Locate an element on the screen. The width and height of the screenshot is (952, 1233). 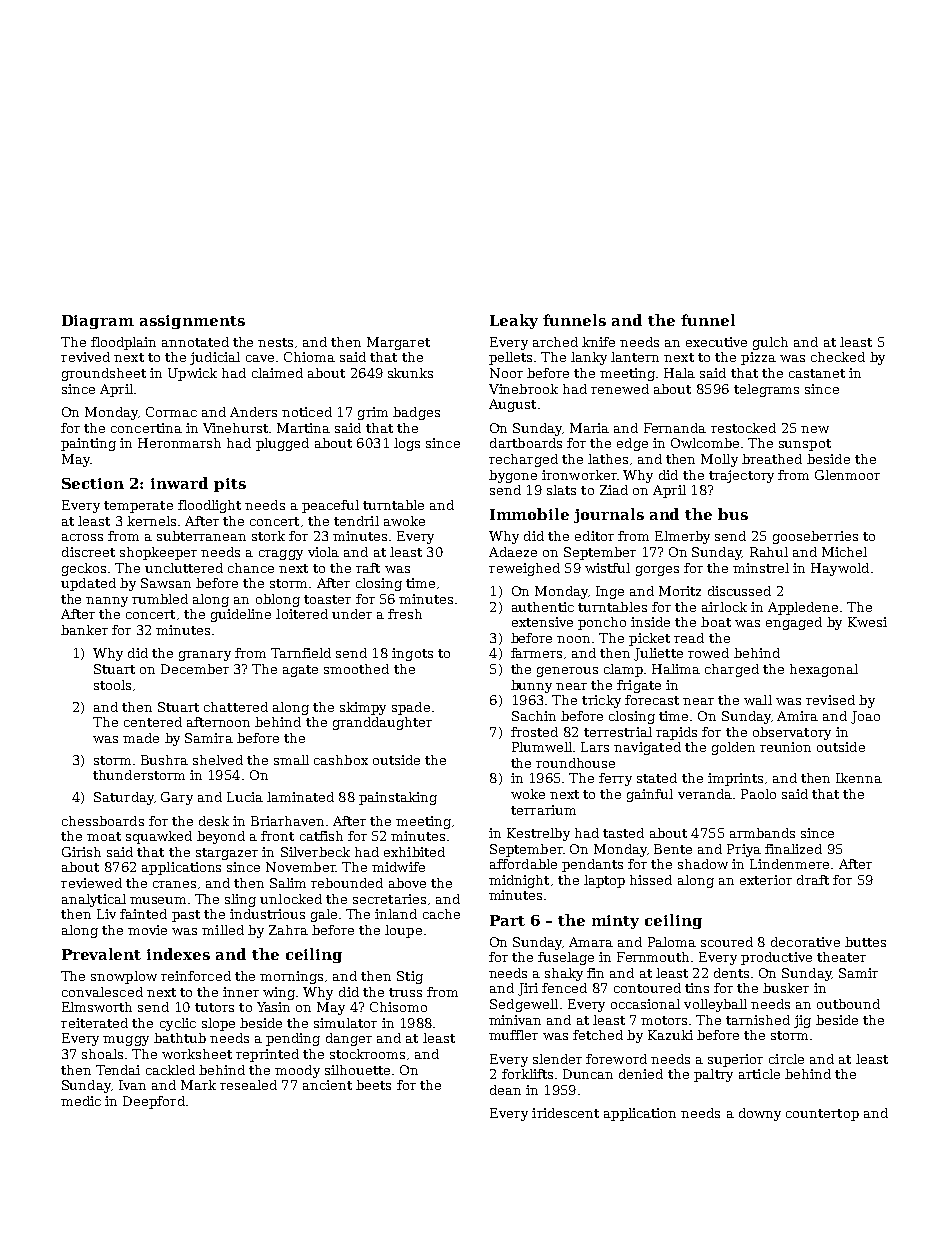
Deepford is located at coordinates (154, 1102).
